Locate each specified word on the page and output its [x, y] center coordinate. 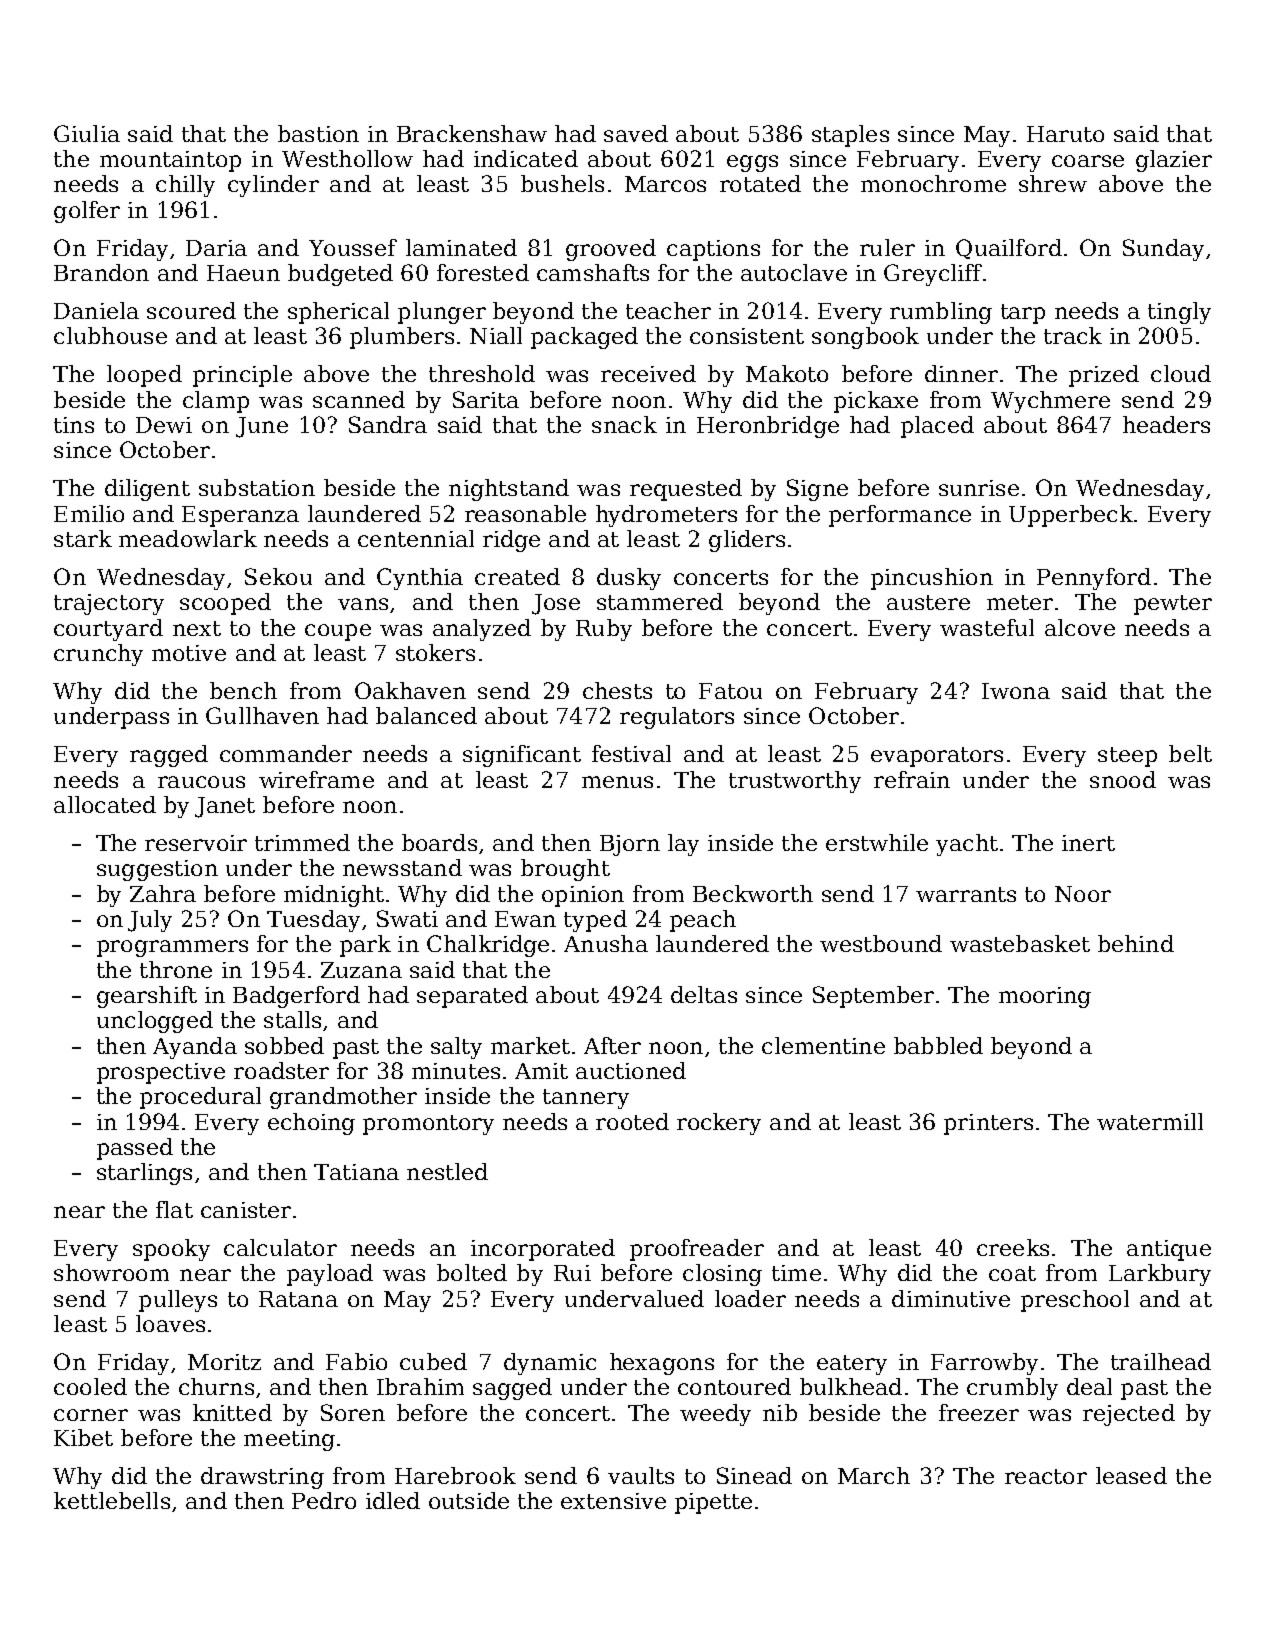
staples [850, 136]
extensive [613, 1501]
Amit [541, 1071]
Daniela [96, 310]
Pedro [324, 1500]
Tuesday [313, 921]
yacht [967, 845]
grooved [611, 250]
